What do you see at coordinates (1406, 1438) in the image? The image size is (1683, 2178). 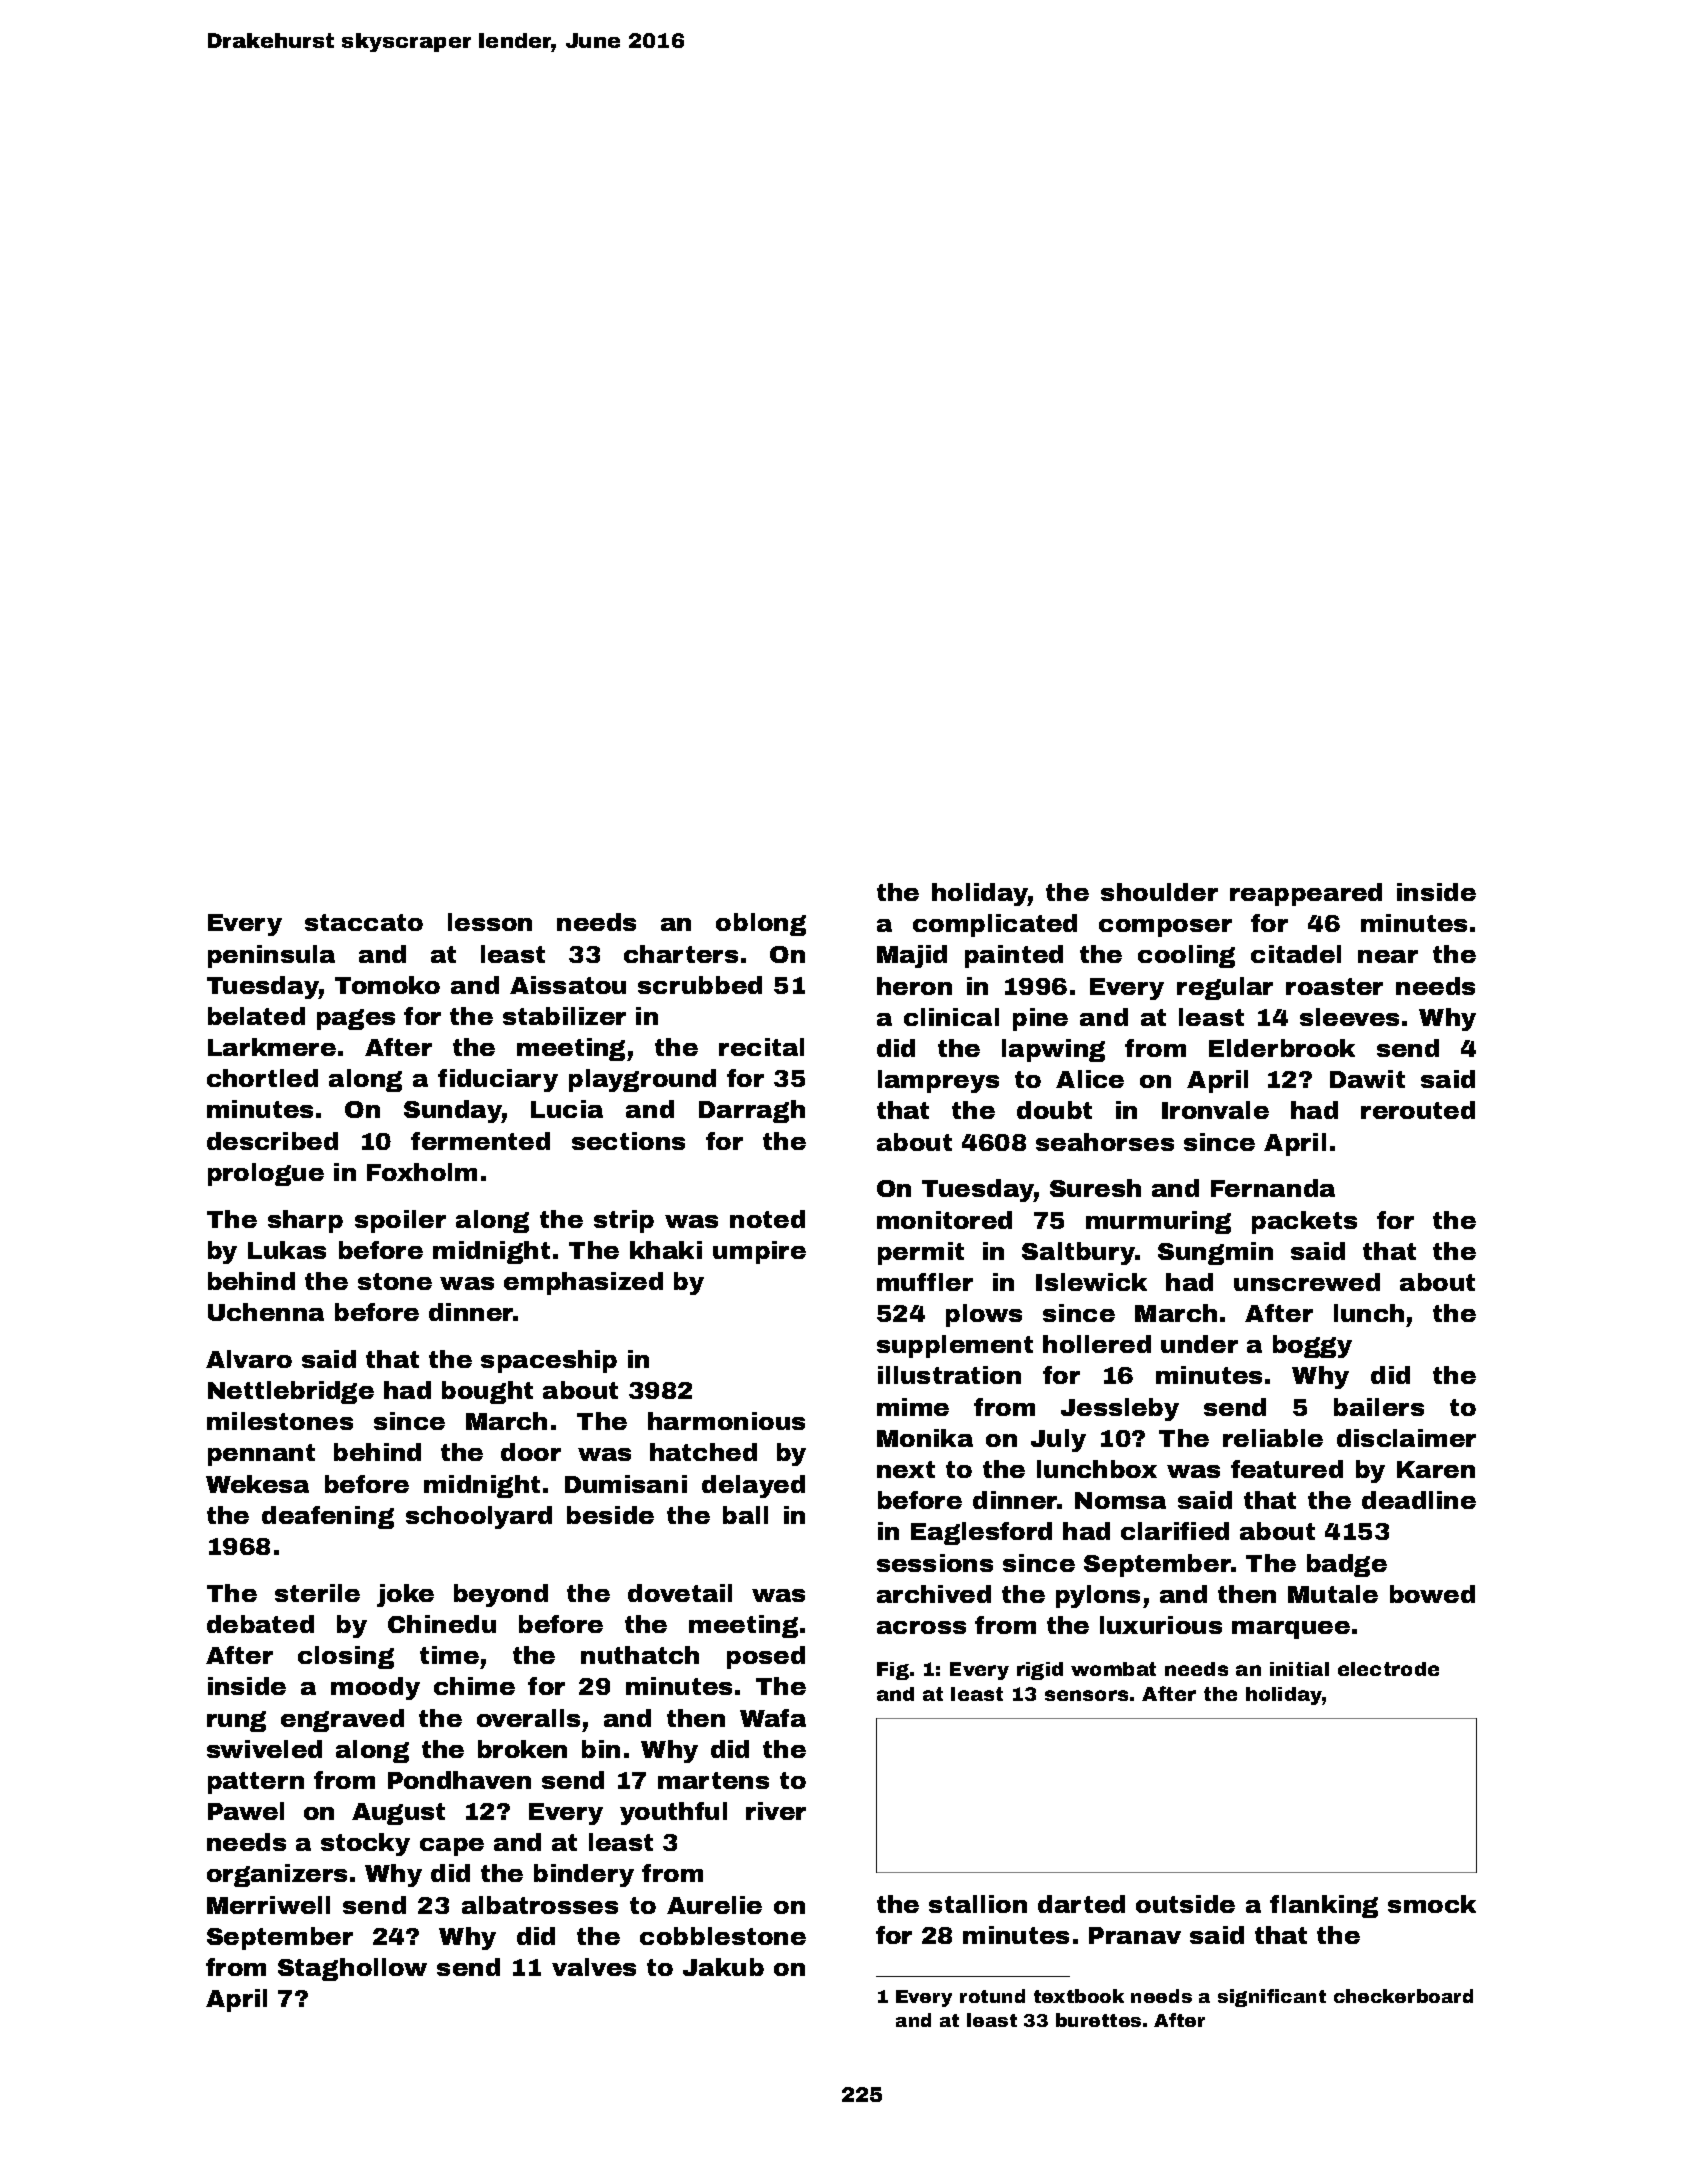 I see `disclaimer` at bounding box center [1406, 1438].
